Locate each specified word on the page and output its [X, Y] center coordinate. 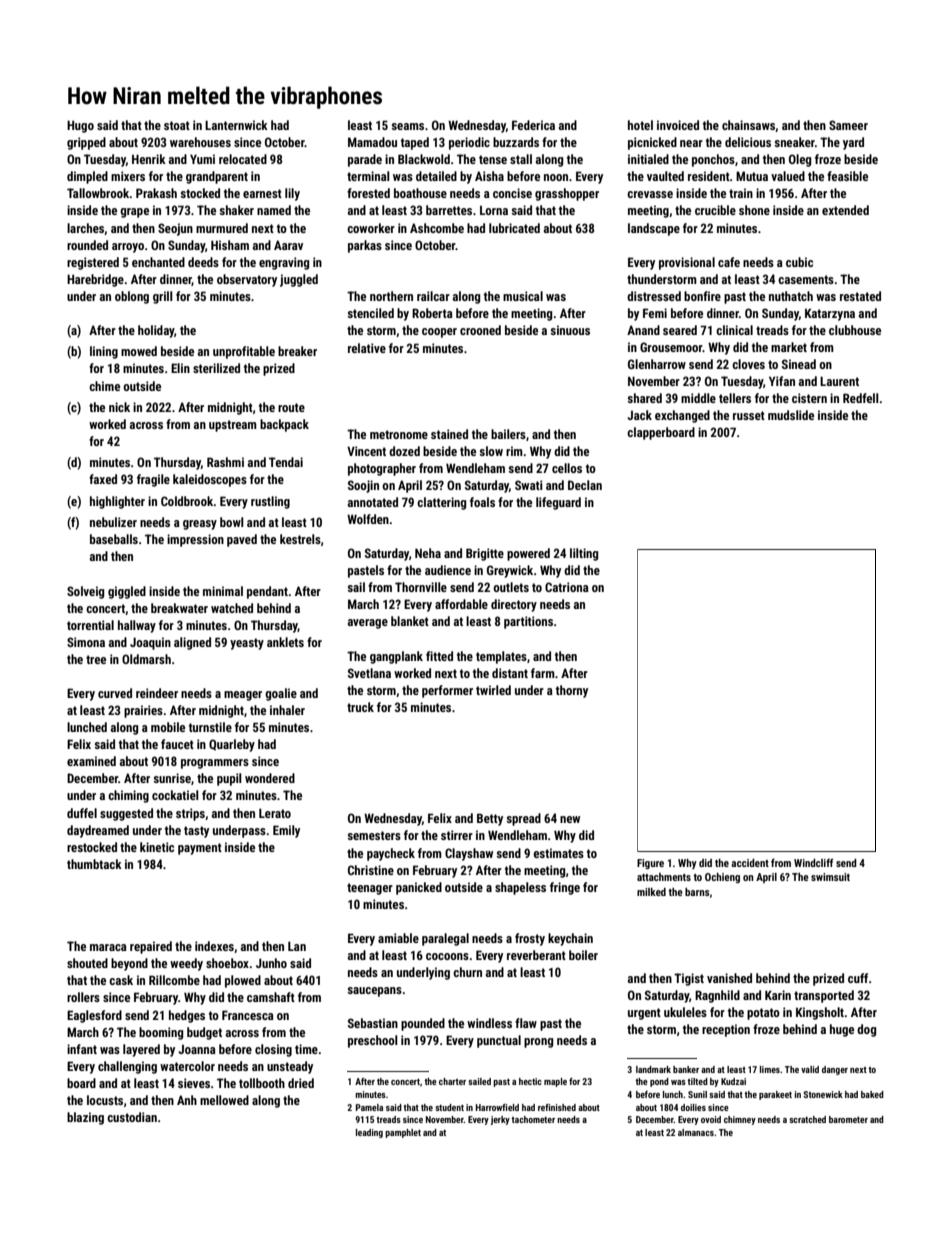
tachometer [533, 1119]
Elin [180, 368]
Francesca [248, 1015]
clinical [734, 330]
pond [659, 1082]
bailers [508, 434]
